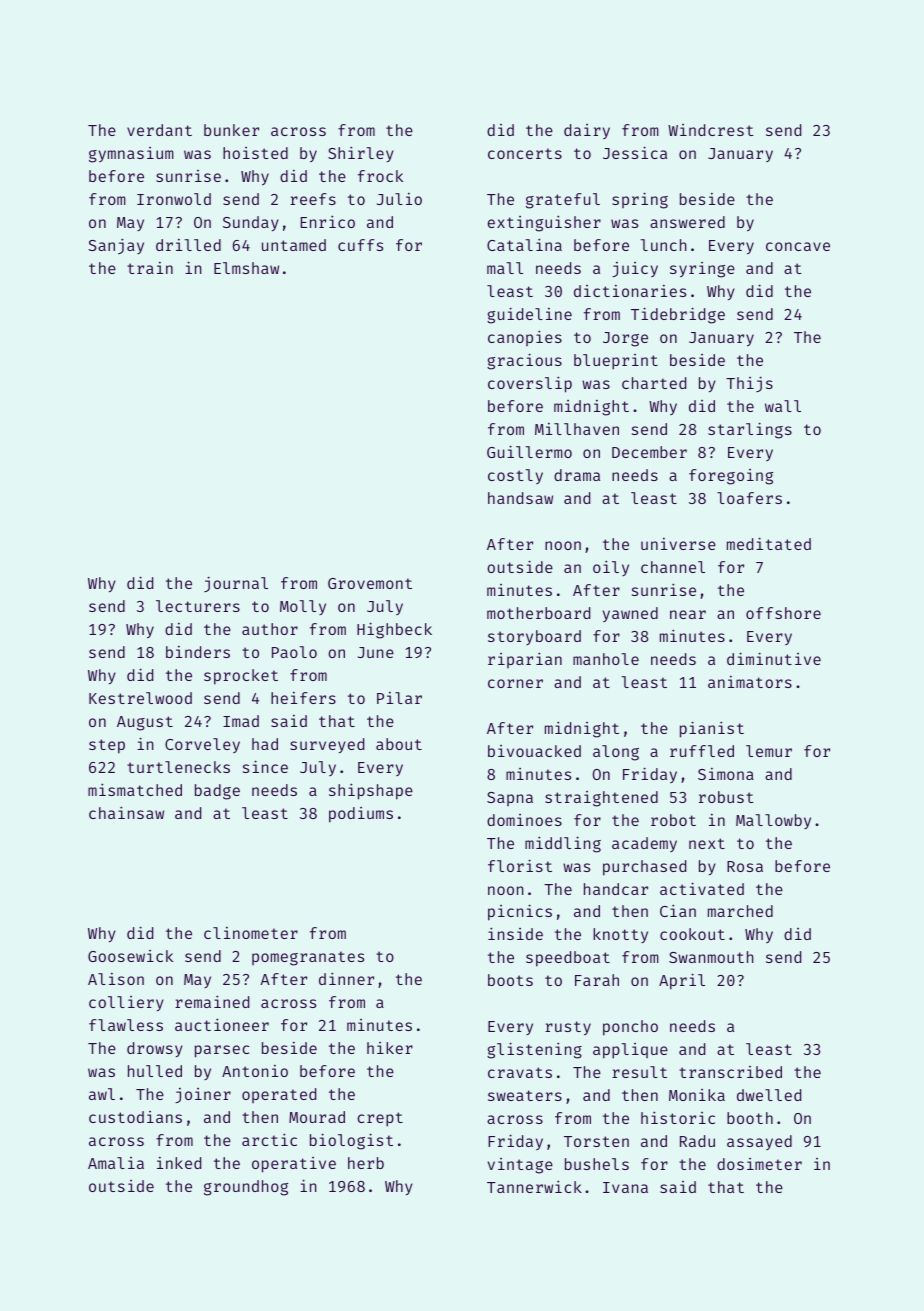  I want to click on Kestrelwood, so click(140, 698).
